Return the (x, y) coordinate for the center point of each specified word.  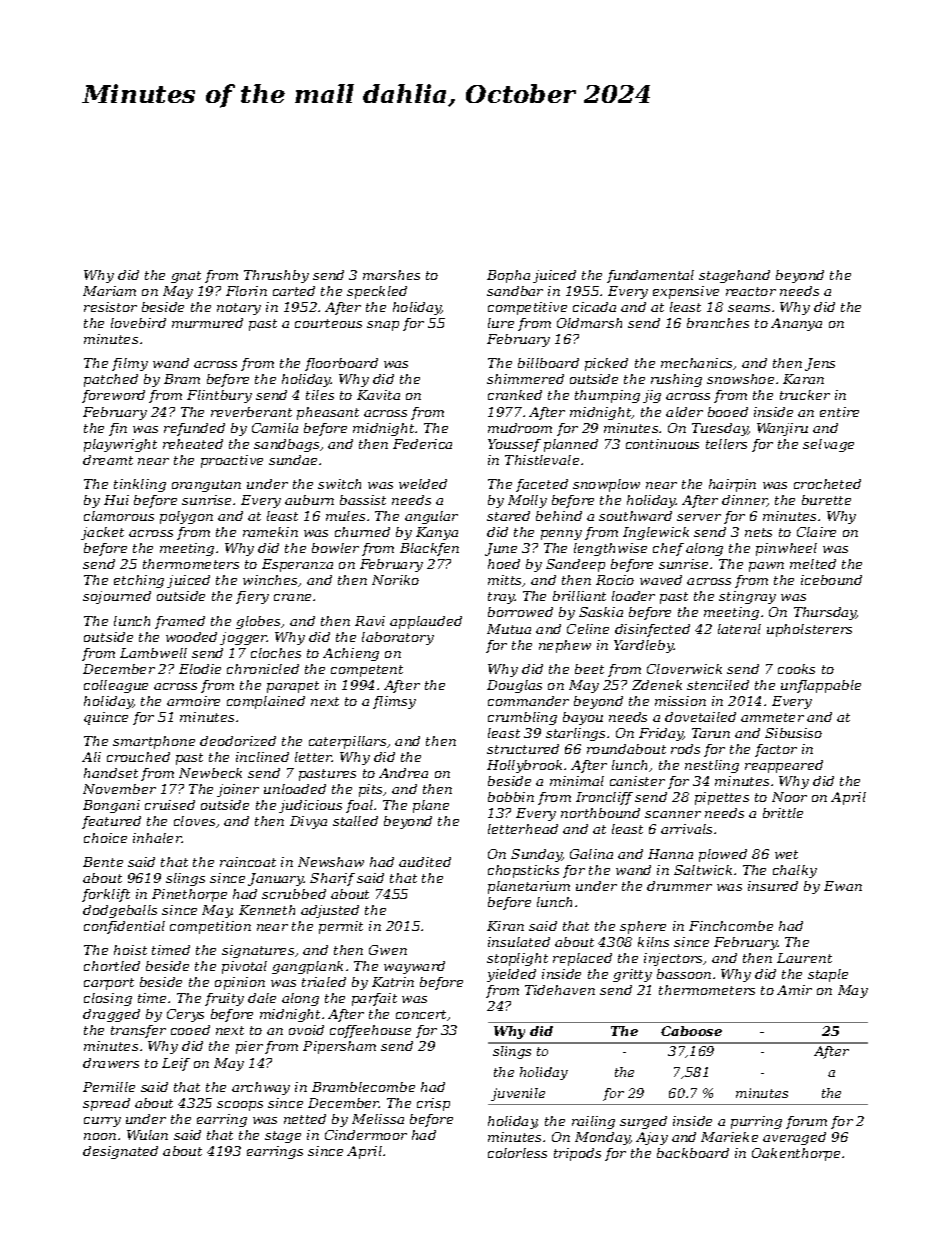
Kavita (378, 395)
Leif (176, 1064)
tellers (726, 444)
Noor (789, 797)
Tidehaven (560, 990)
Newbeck (210, 773)
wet (786, 854)
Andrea (403, 773)
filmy (130, 364)
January (276, 879)
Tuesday (720, 429)
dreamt (108, 460)
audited (425, 862)
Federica (422, 444)
